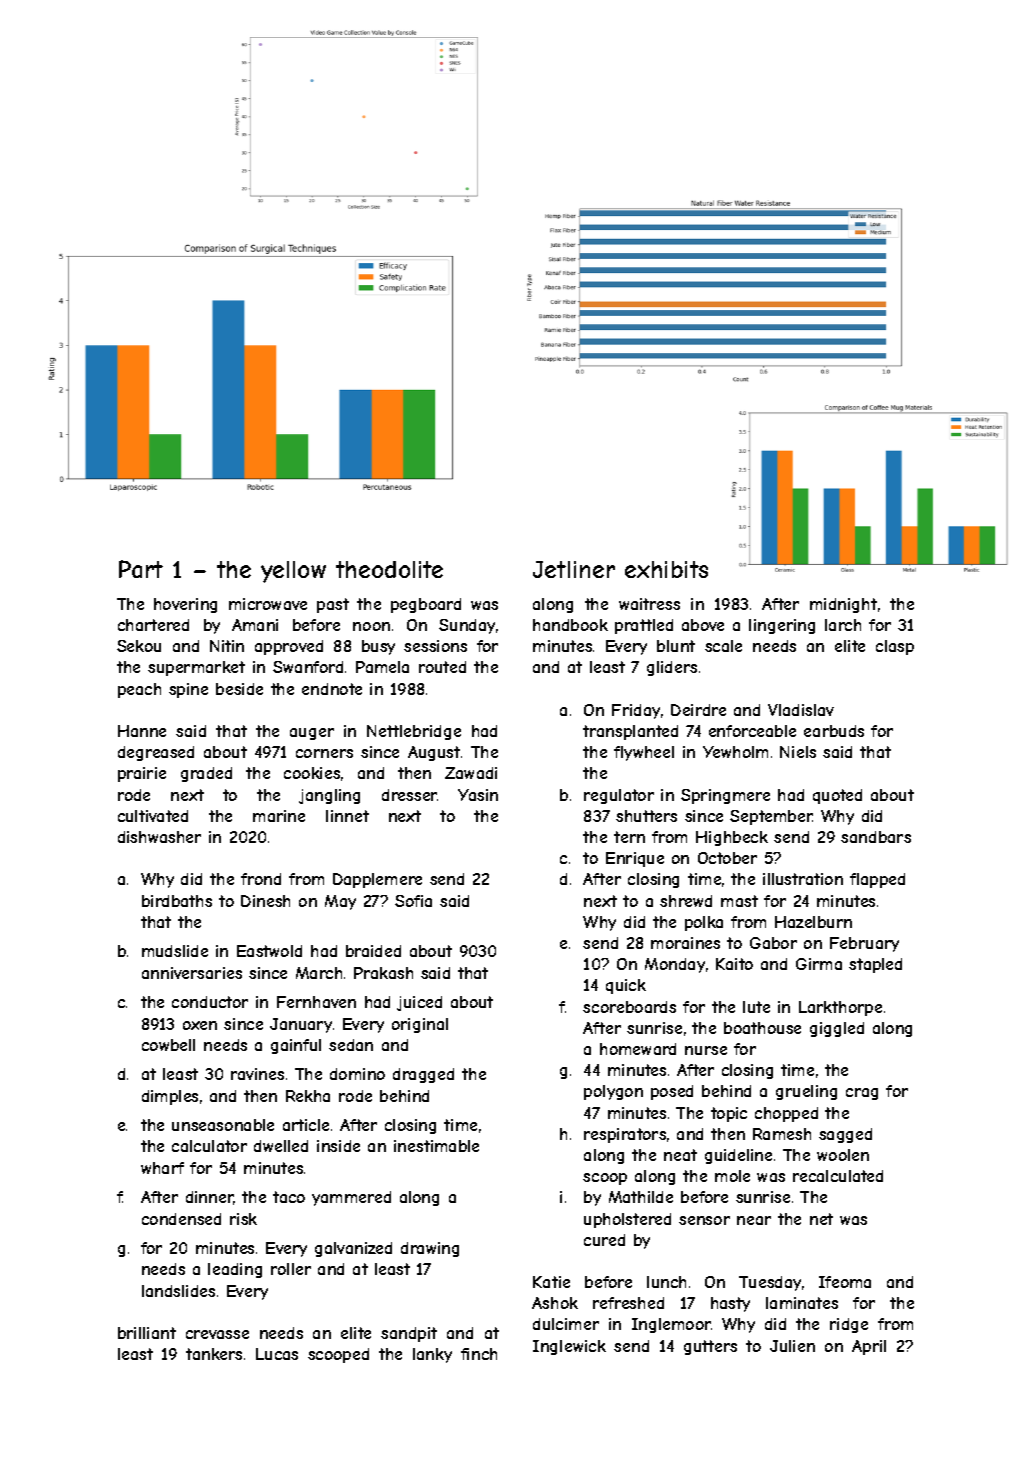 This image has height=1467, width=1032. I want to click on Larkthorpe, so click(840, 1008).
